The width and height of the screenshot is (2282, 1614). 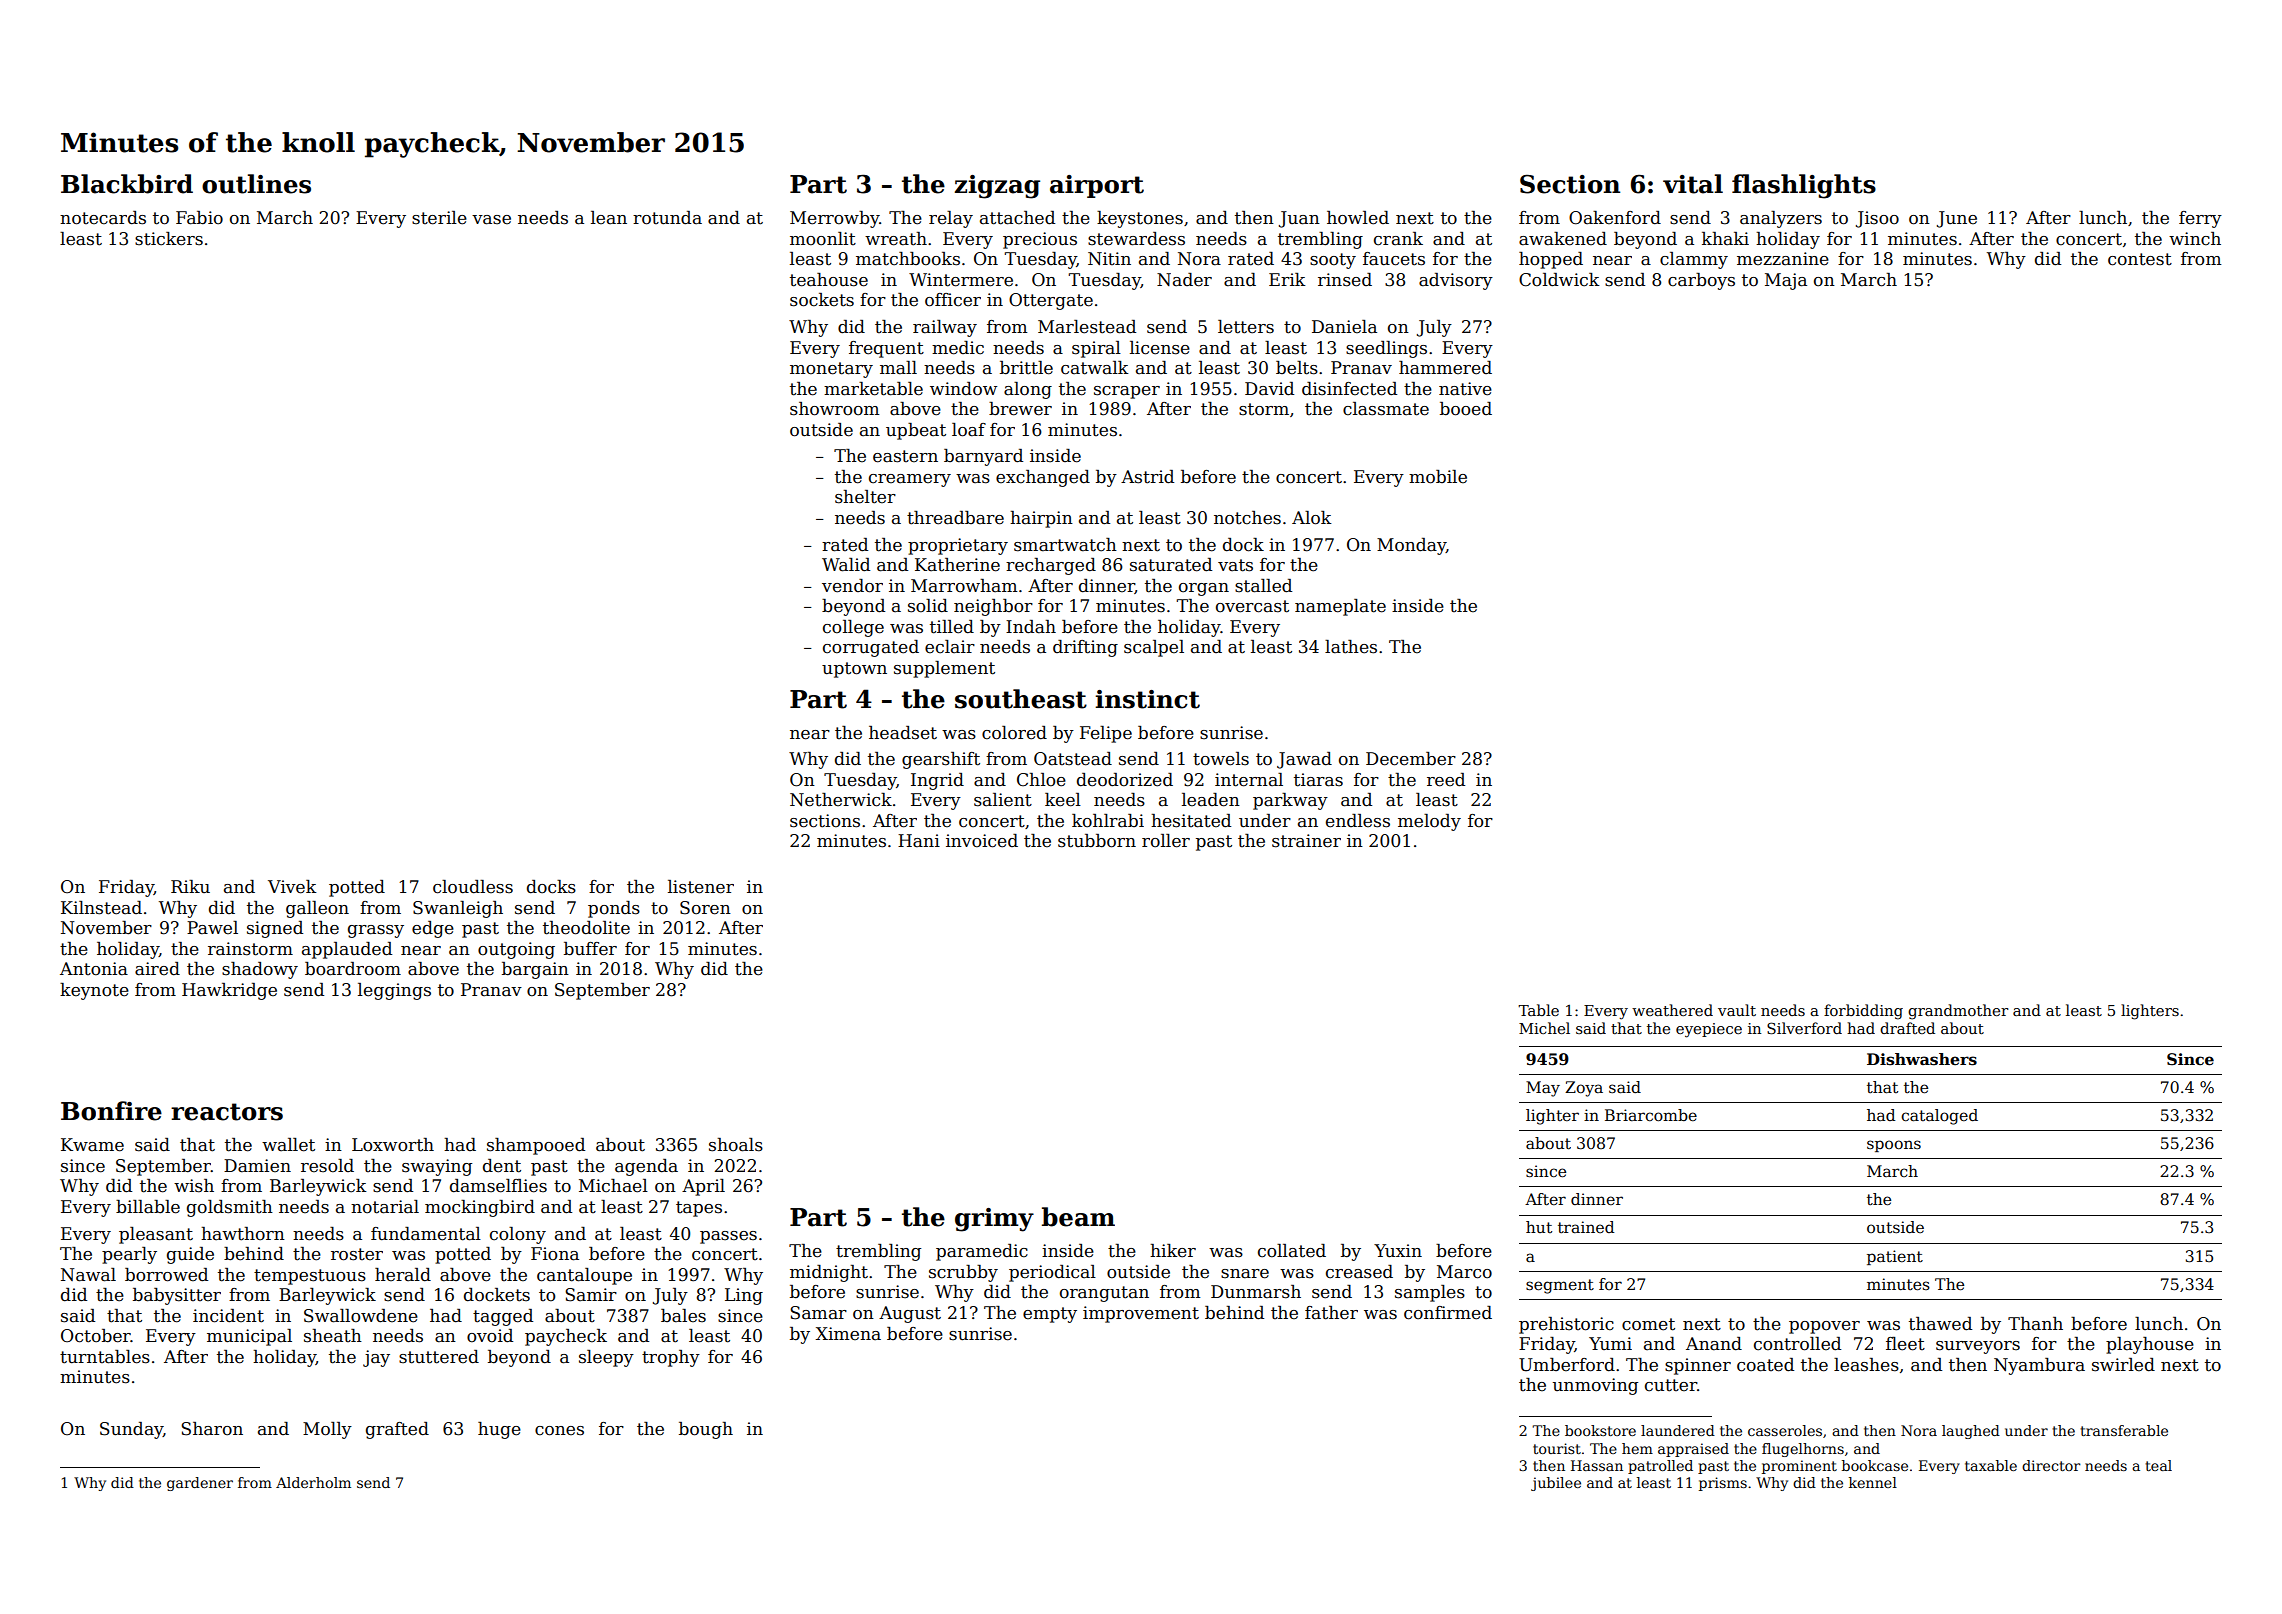 I want to click on reed, so click(x=1446, y=780).
